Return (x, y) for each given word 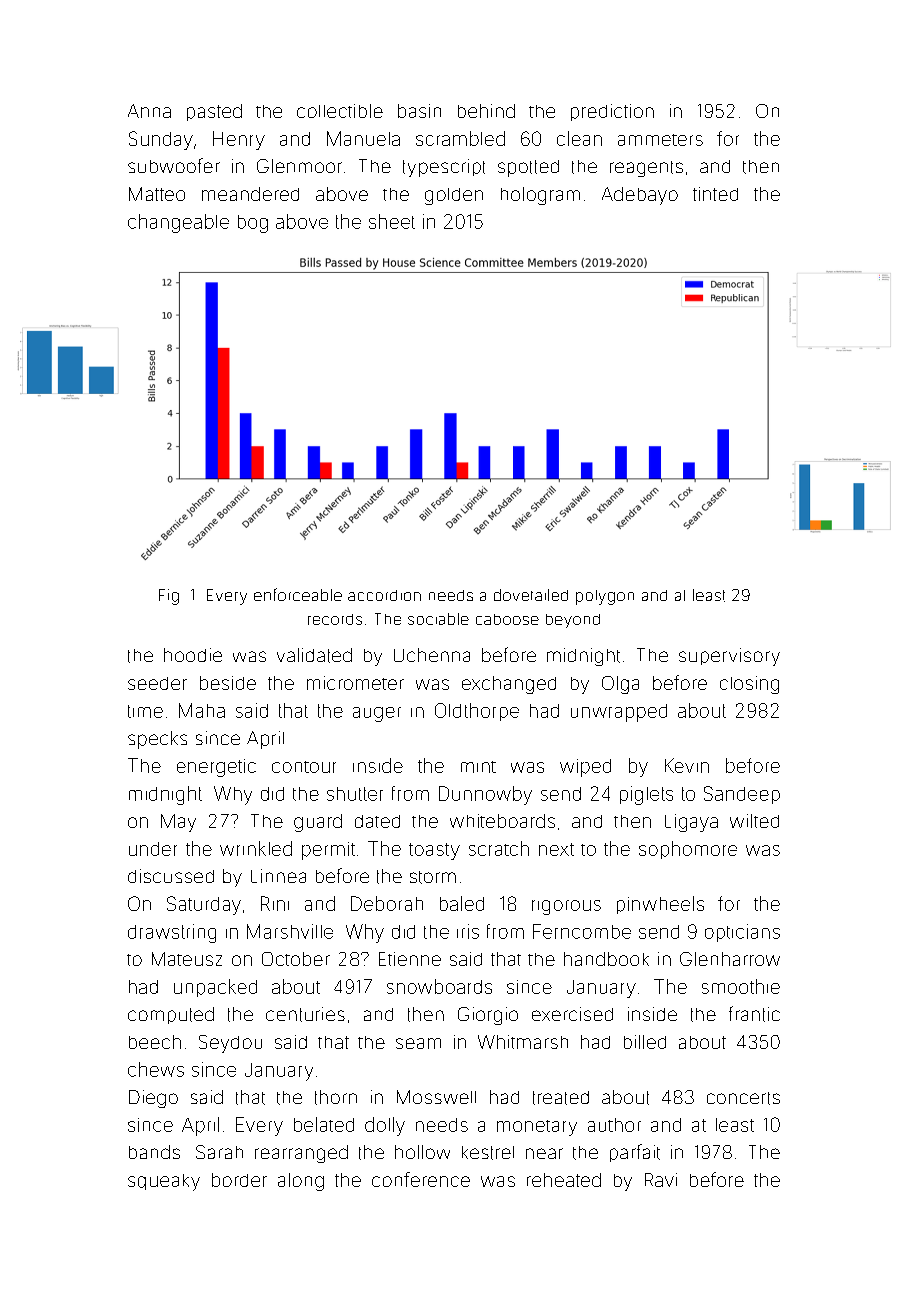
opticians (742, 933)
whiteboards (502, 821)
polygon (605, 597)
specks (157, 740)
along (301, 1182)
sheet (392, 221)
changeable (178, 223)
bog (253, 224)
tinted (715, 194)
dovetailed (531, 595)
